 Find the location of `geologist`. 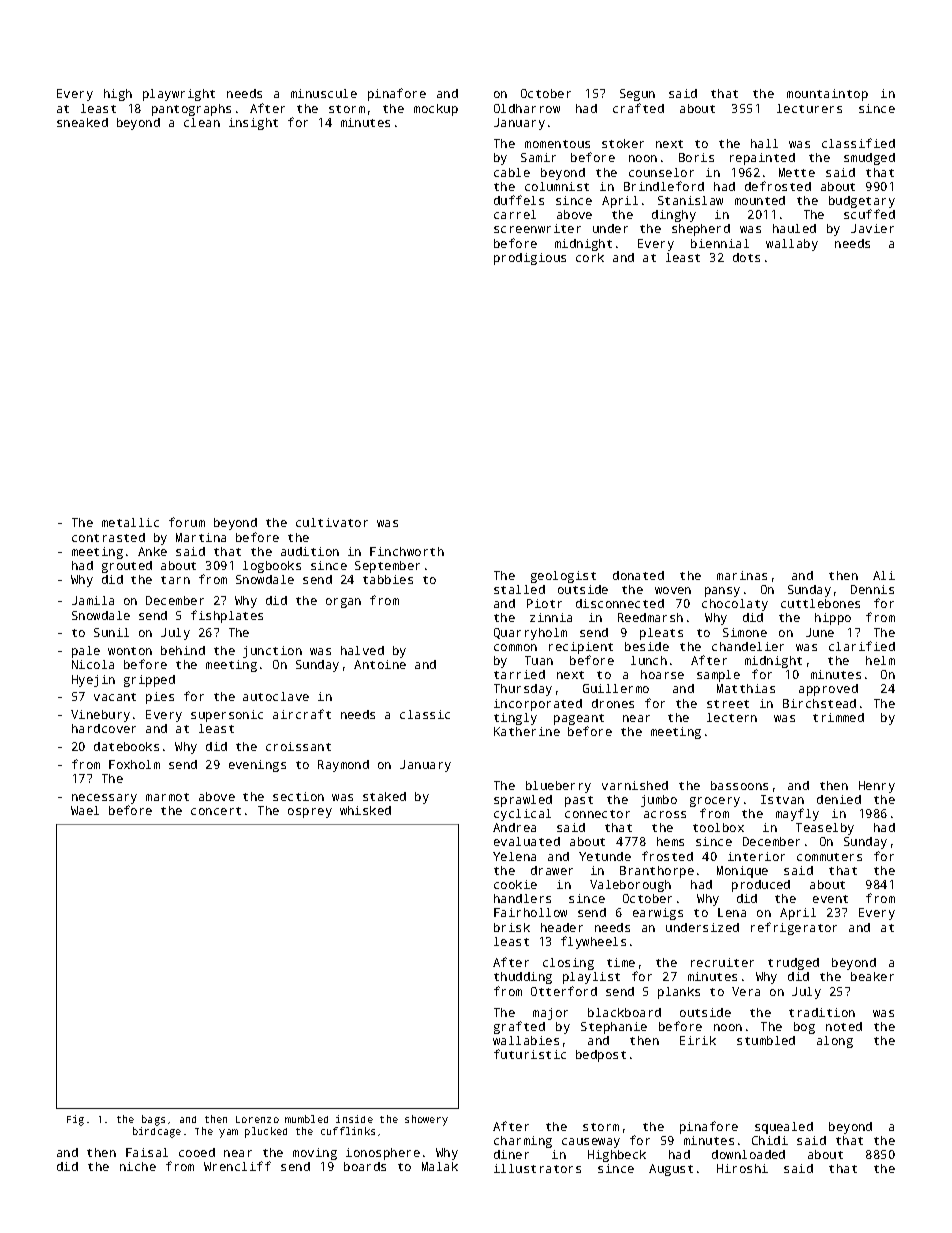

geologist is located at coordinates (563, 577).
